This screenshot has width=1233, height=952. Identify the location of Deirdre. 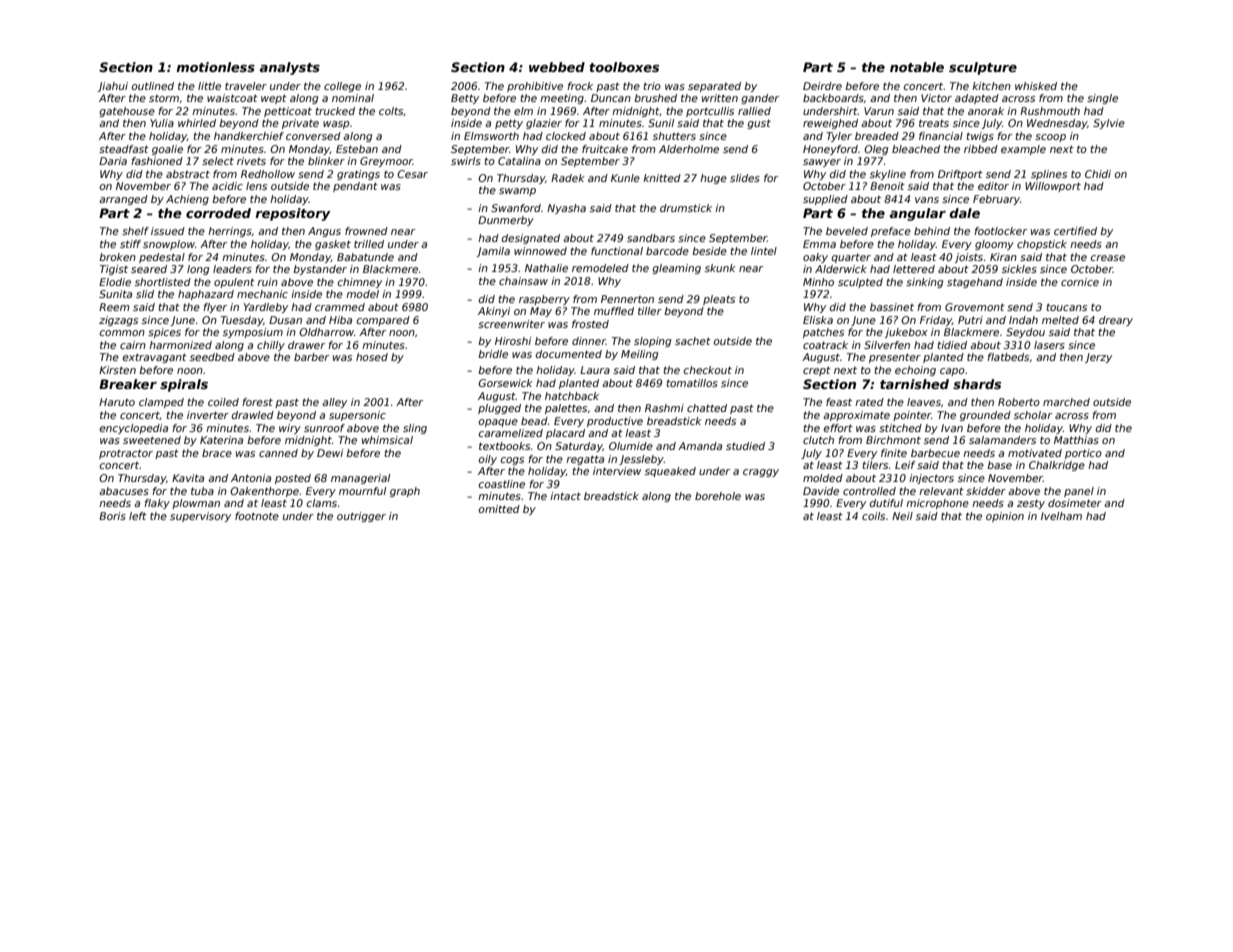
(822, 86).
